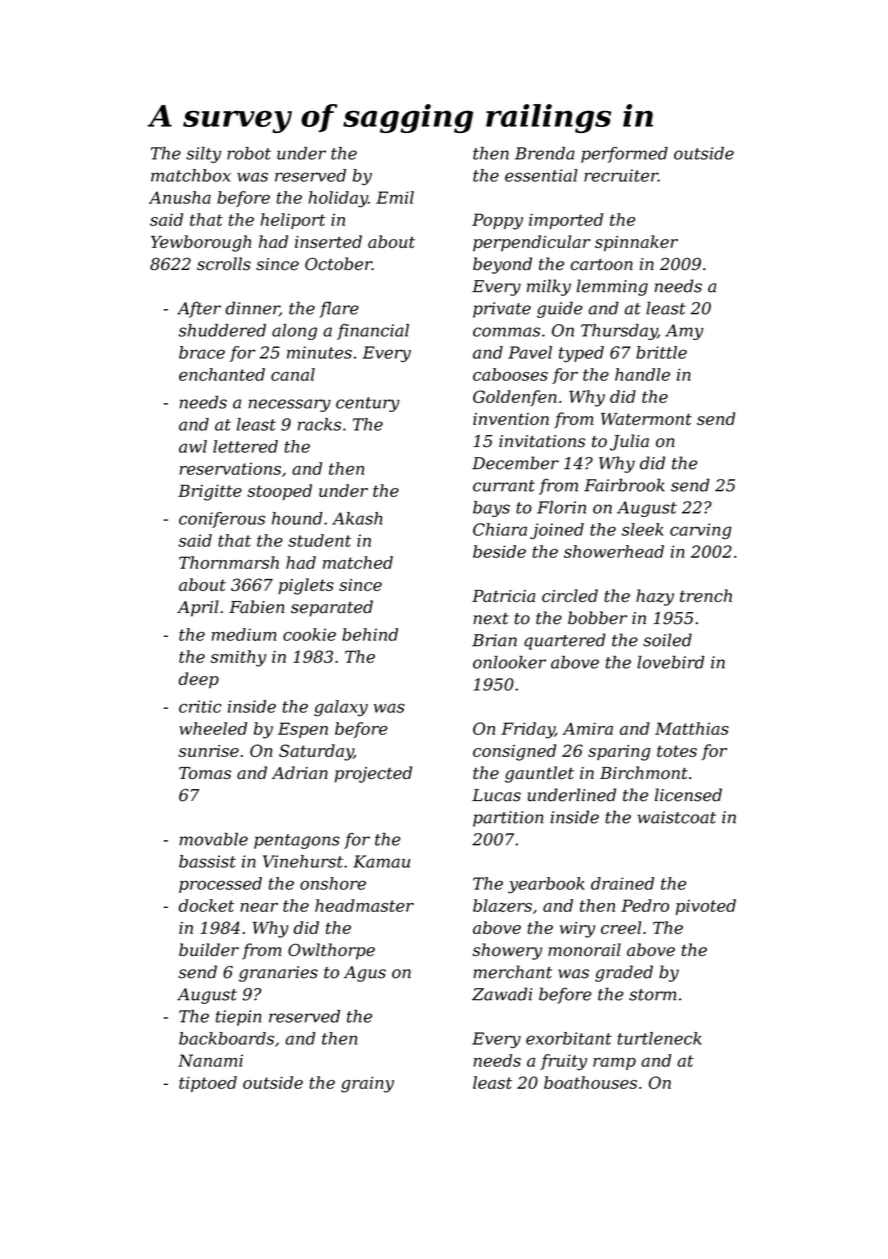  Describe the element at coordinates (499, 551) in the screenshot. I see `beside` at that location.
